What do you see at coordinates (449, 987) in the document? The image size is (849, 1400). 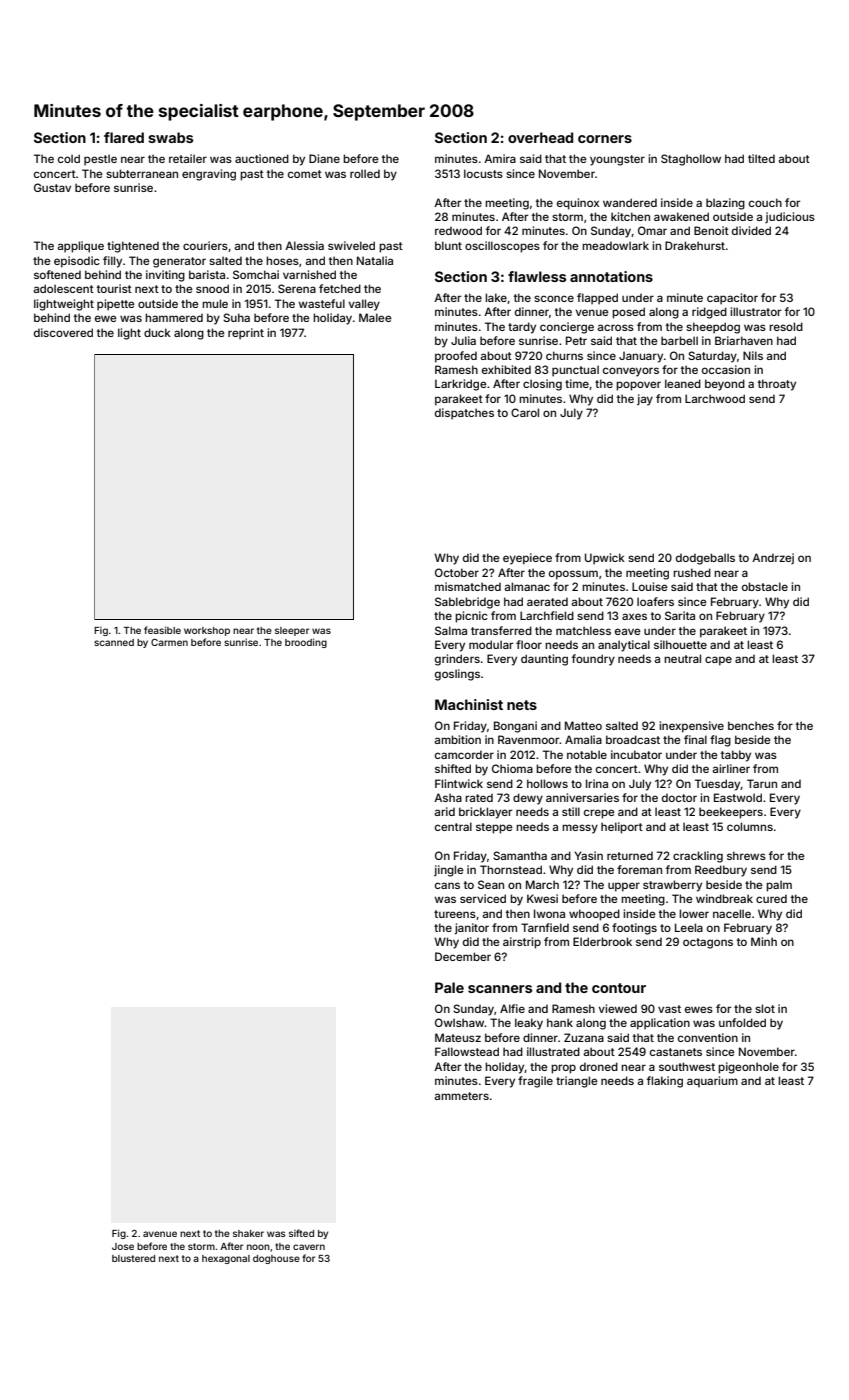 I see `Pale` at bounding box center [449, 987].
